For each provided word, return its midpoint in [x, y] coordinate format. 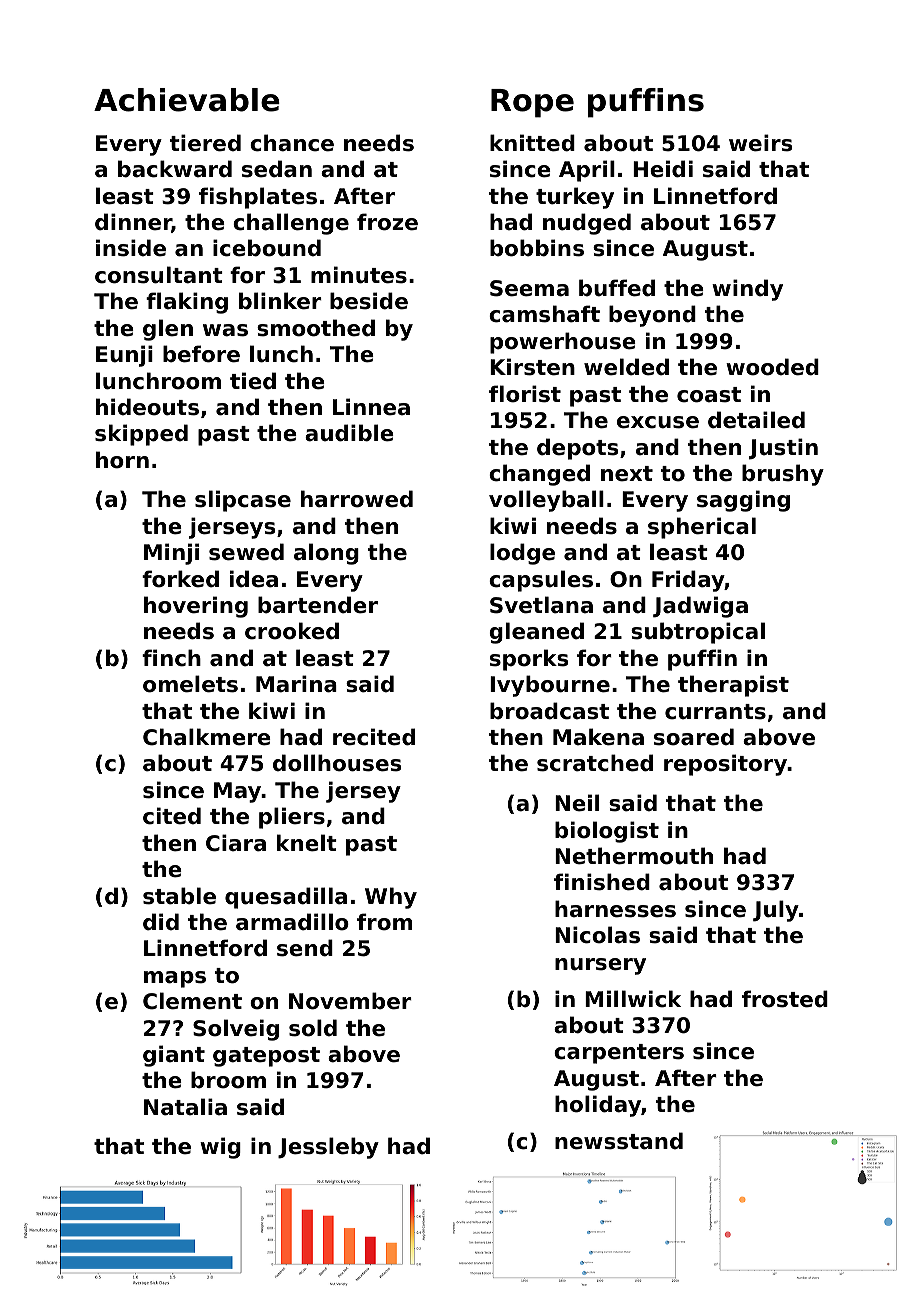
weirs [760, 143]
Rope [532, 103]
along [326, 554]
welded [626, 367]
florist [525, 394]
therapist [733, 686]
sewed [246, 552]
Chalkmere [207, 737]
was [225, 330]
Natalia [185, 1107]
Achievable [187, 100]
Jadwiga [700, 607]
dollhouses [337, 763]
